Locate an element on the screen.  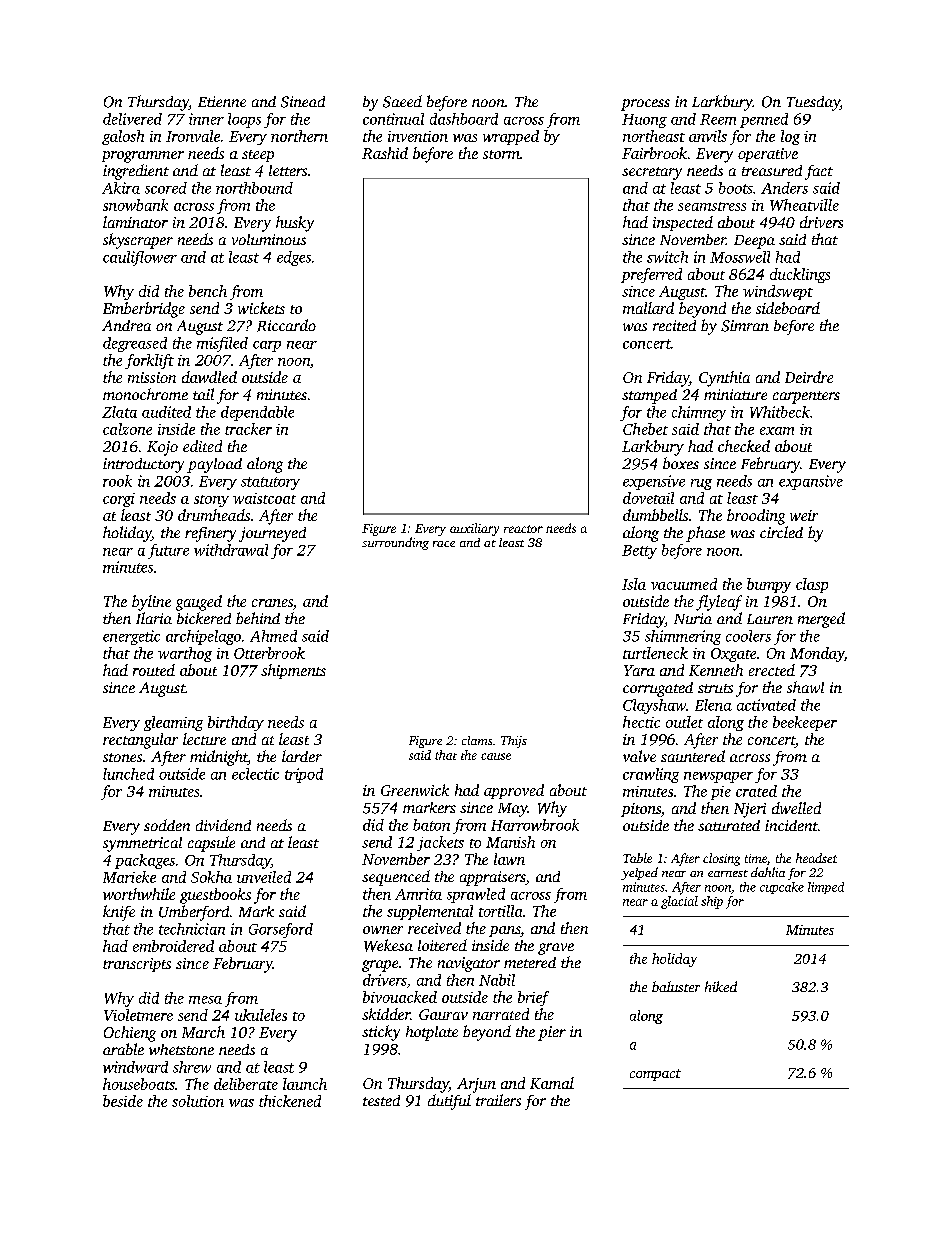
storm is located at coordinates (501, 154).
